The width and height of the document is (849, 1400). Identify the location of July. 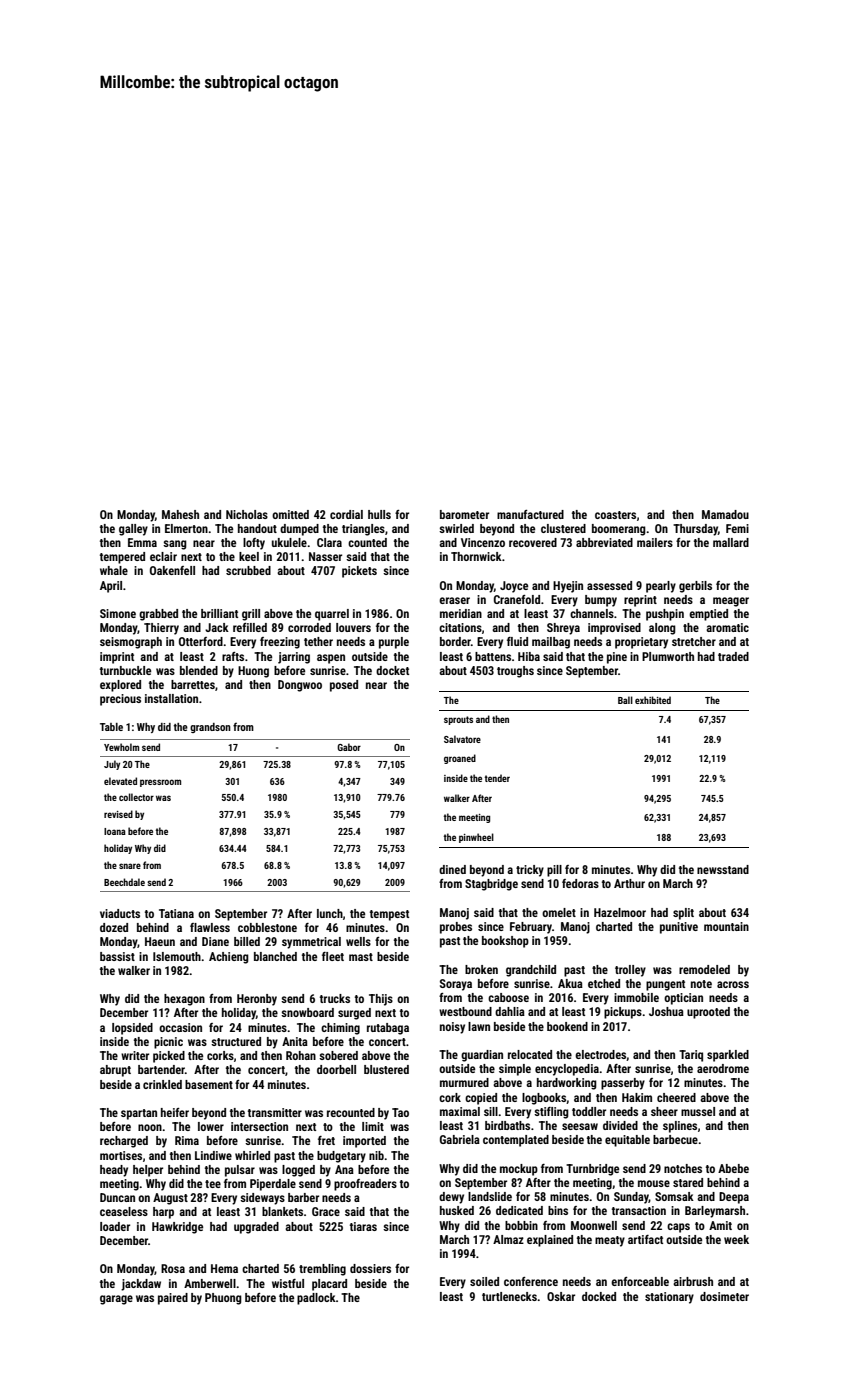
(112, 765).
